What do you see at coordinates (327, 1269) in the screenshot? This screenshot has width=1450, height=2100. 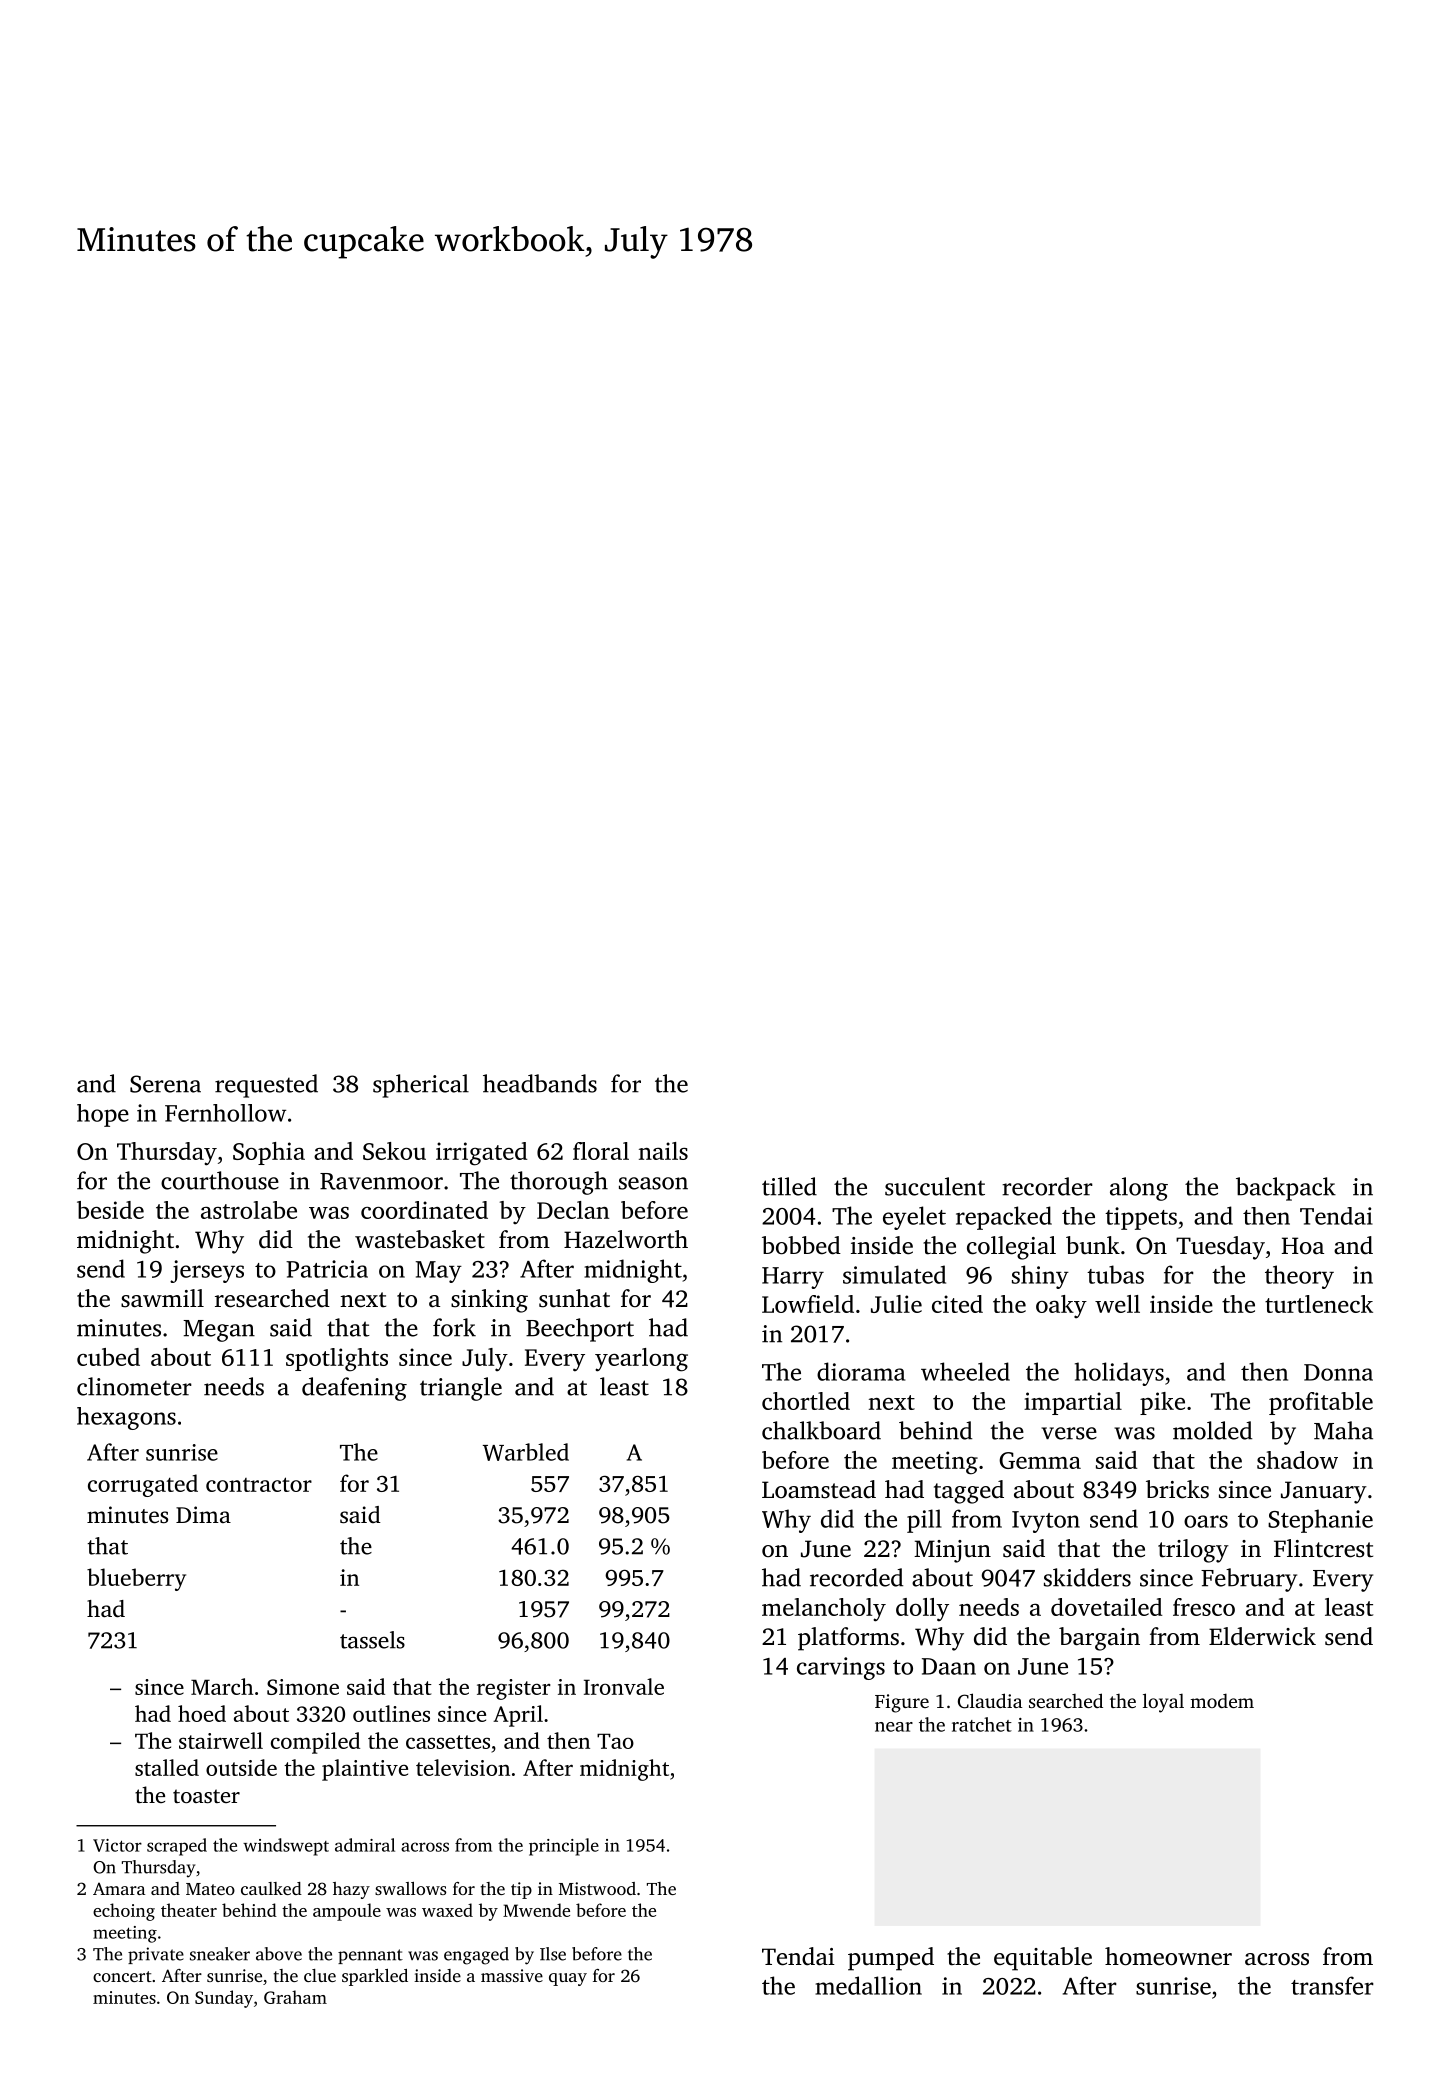 I see `Patricia` at bounding box center [327, 1269].
